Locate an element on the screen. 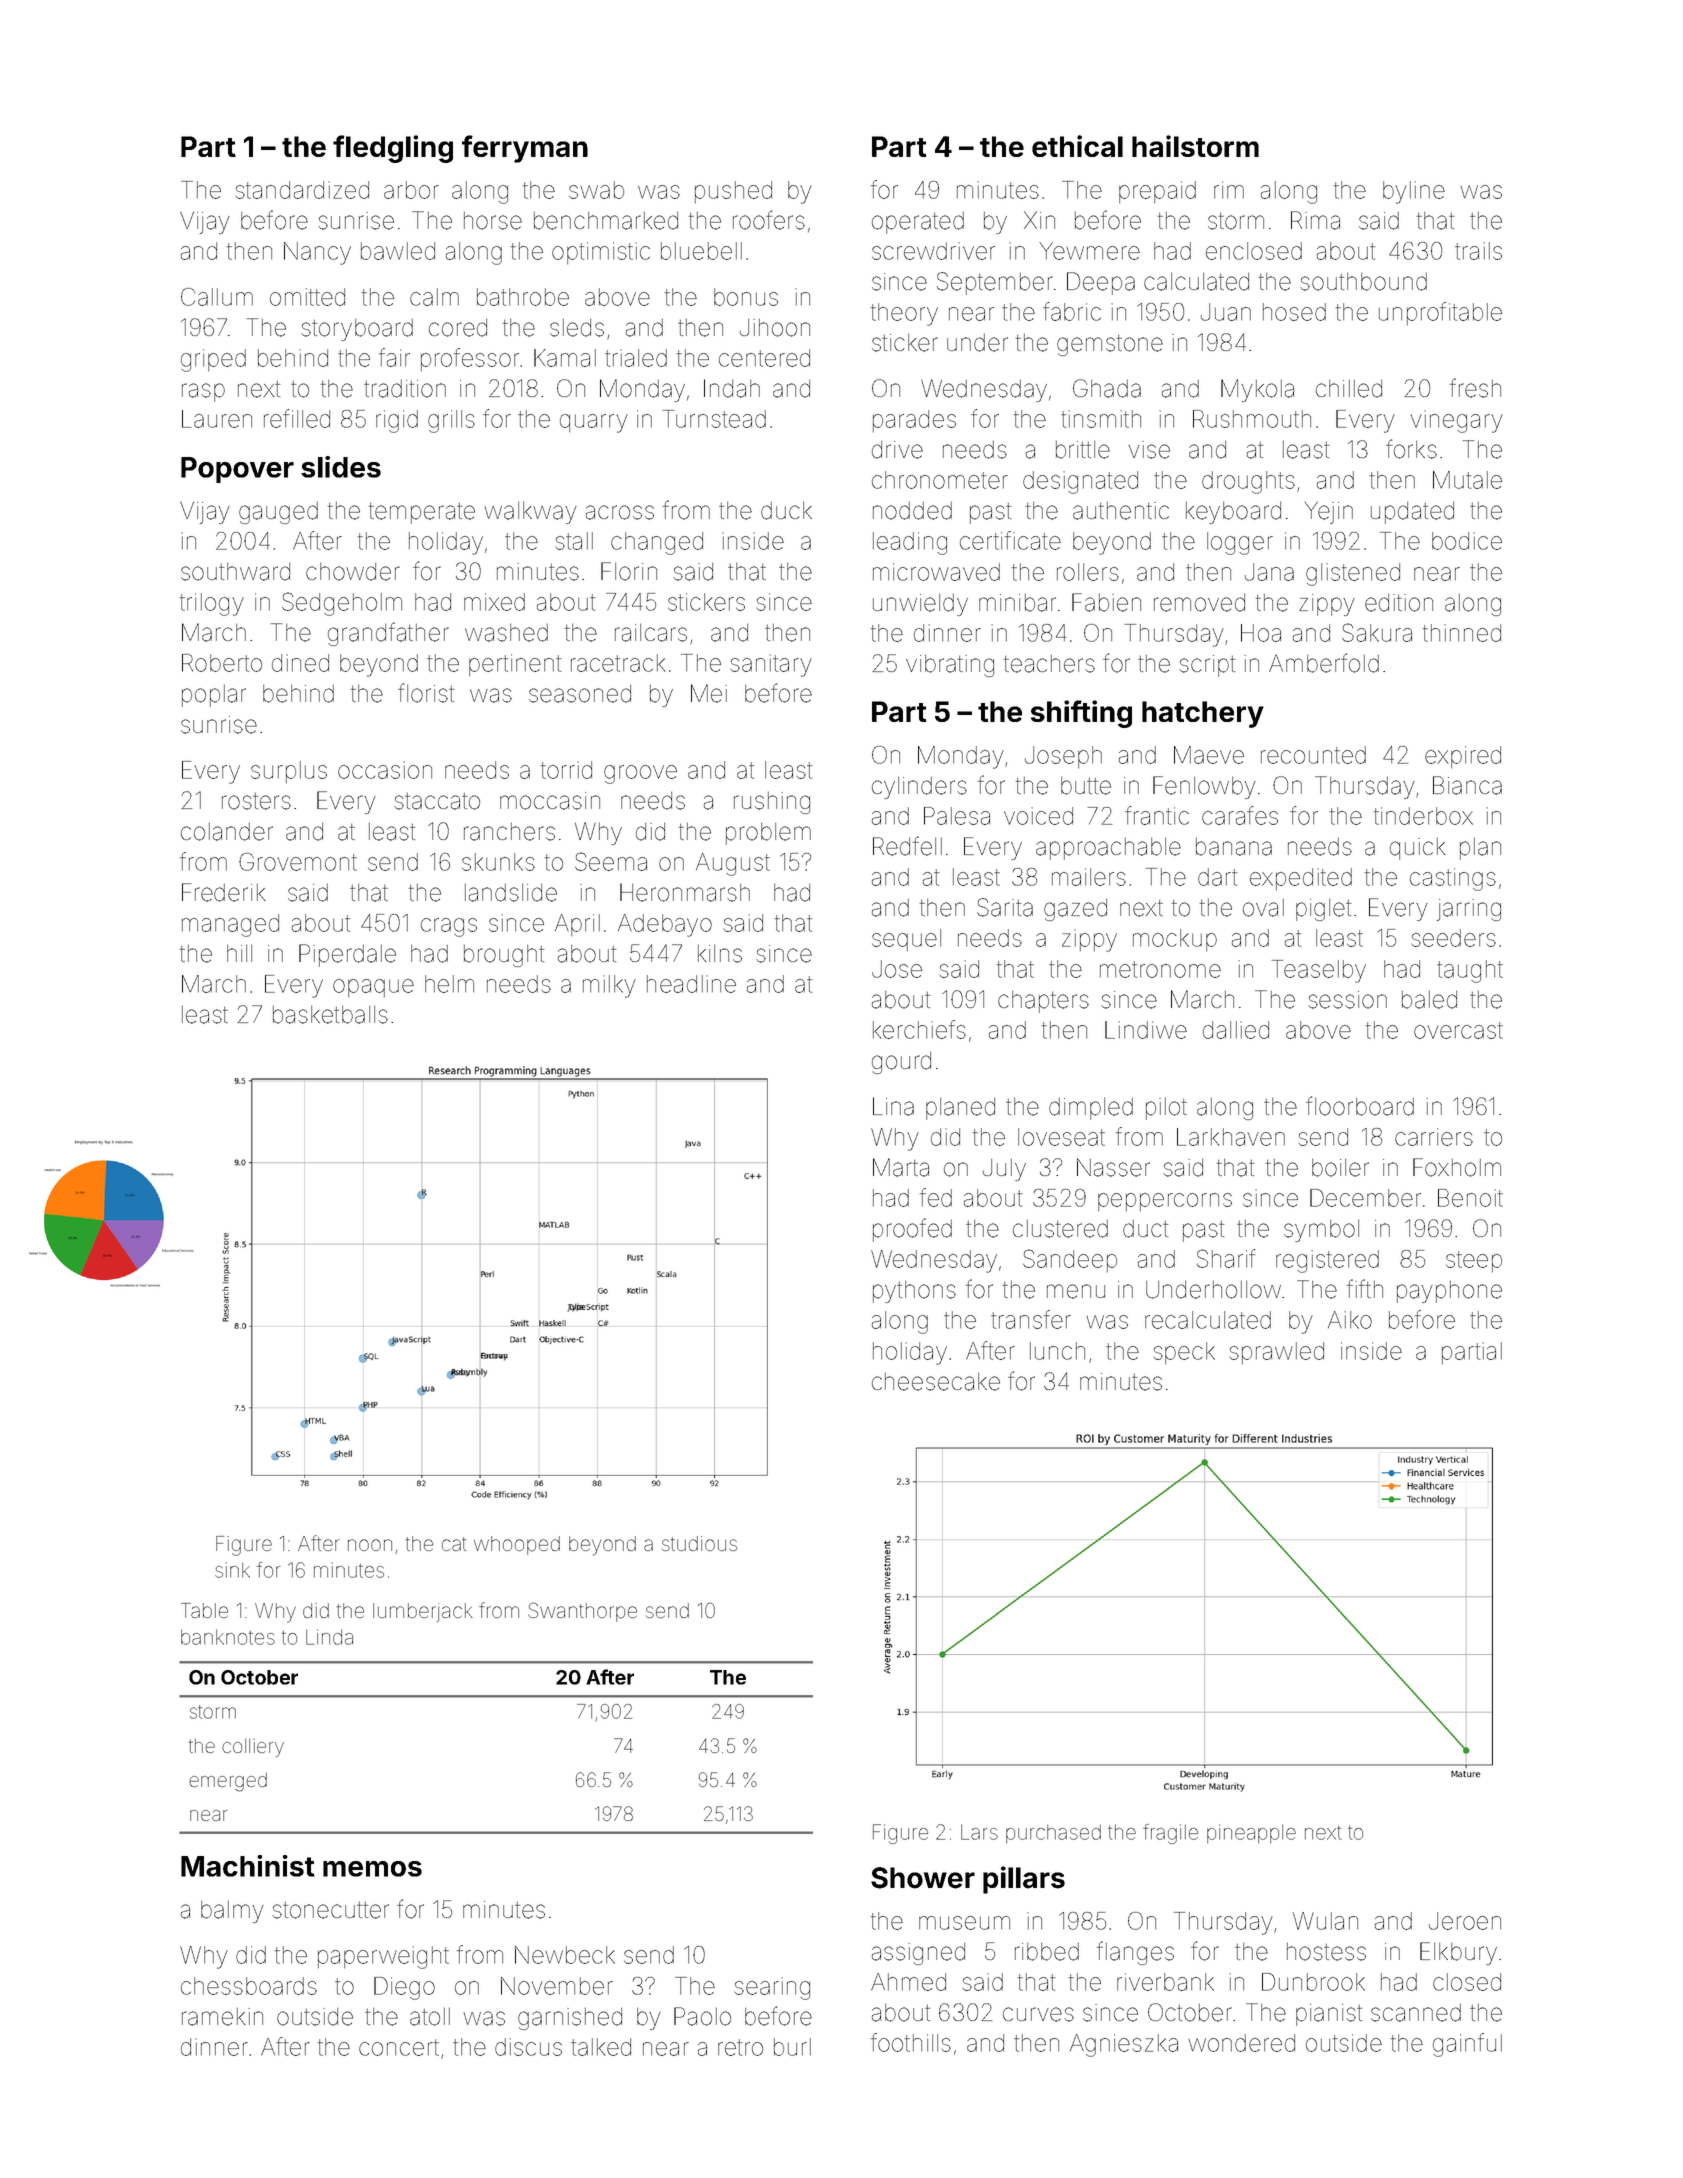 The width and height of the screenshot is (1683, 2178). Ahmed is located at coordinates (908, 1982).
